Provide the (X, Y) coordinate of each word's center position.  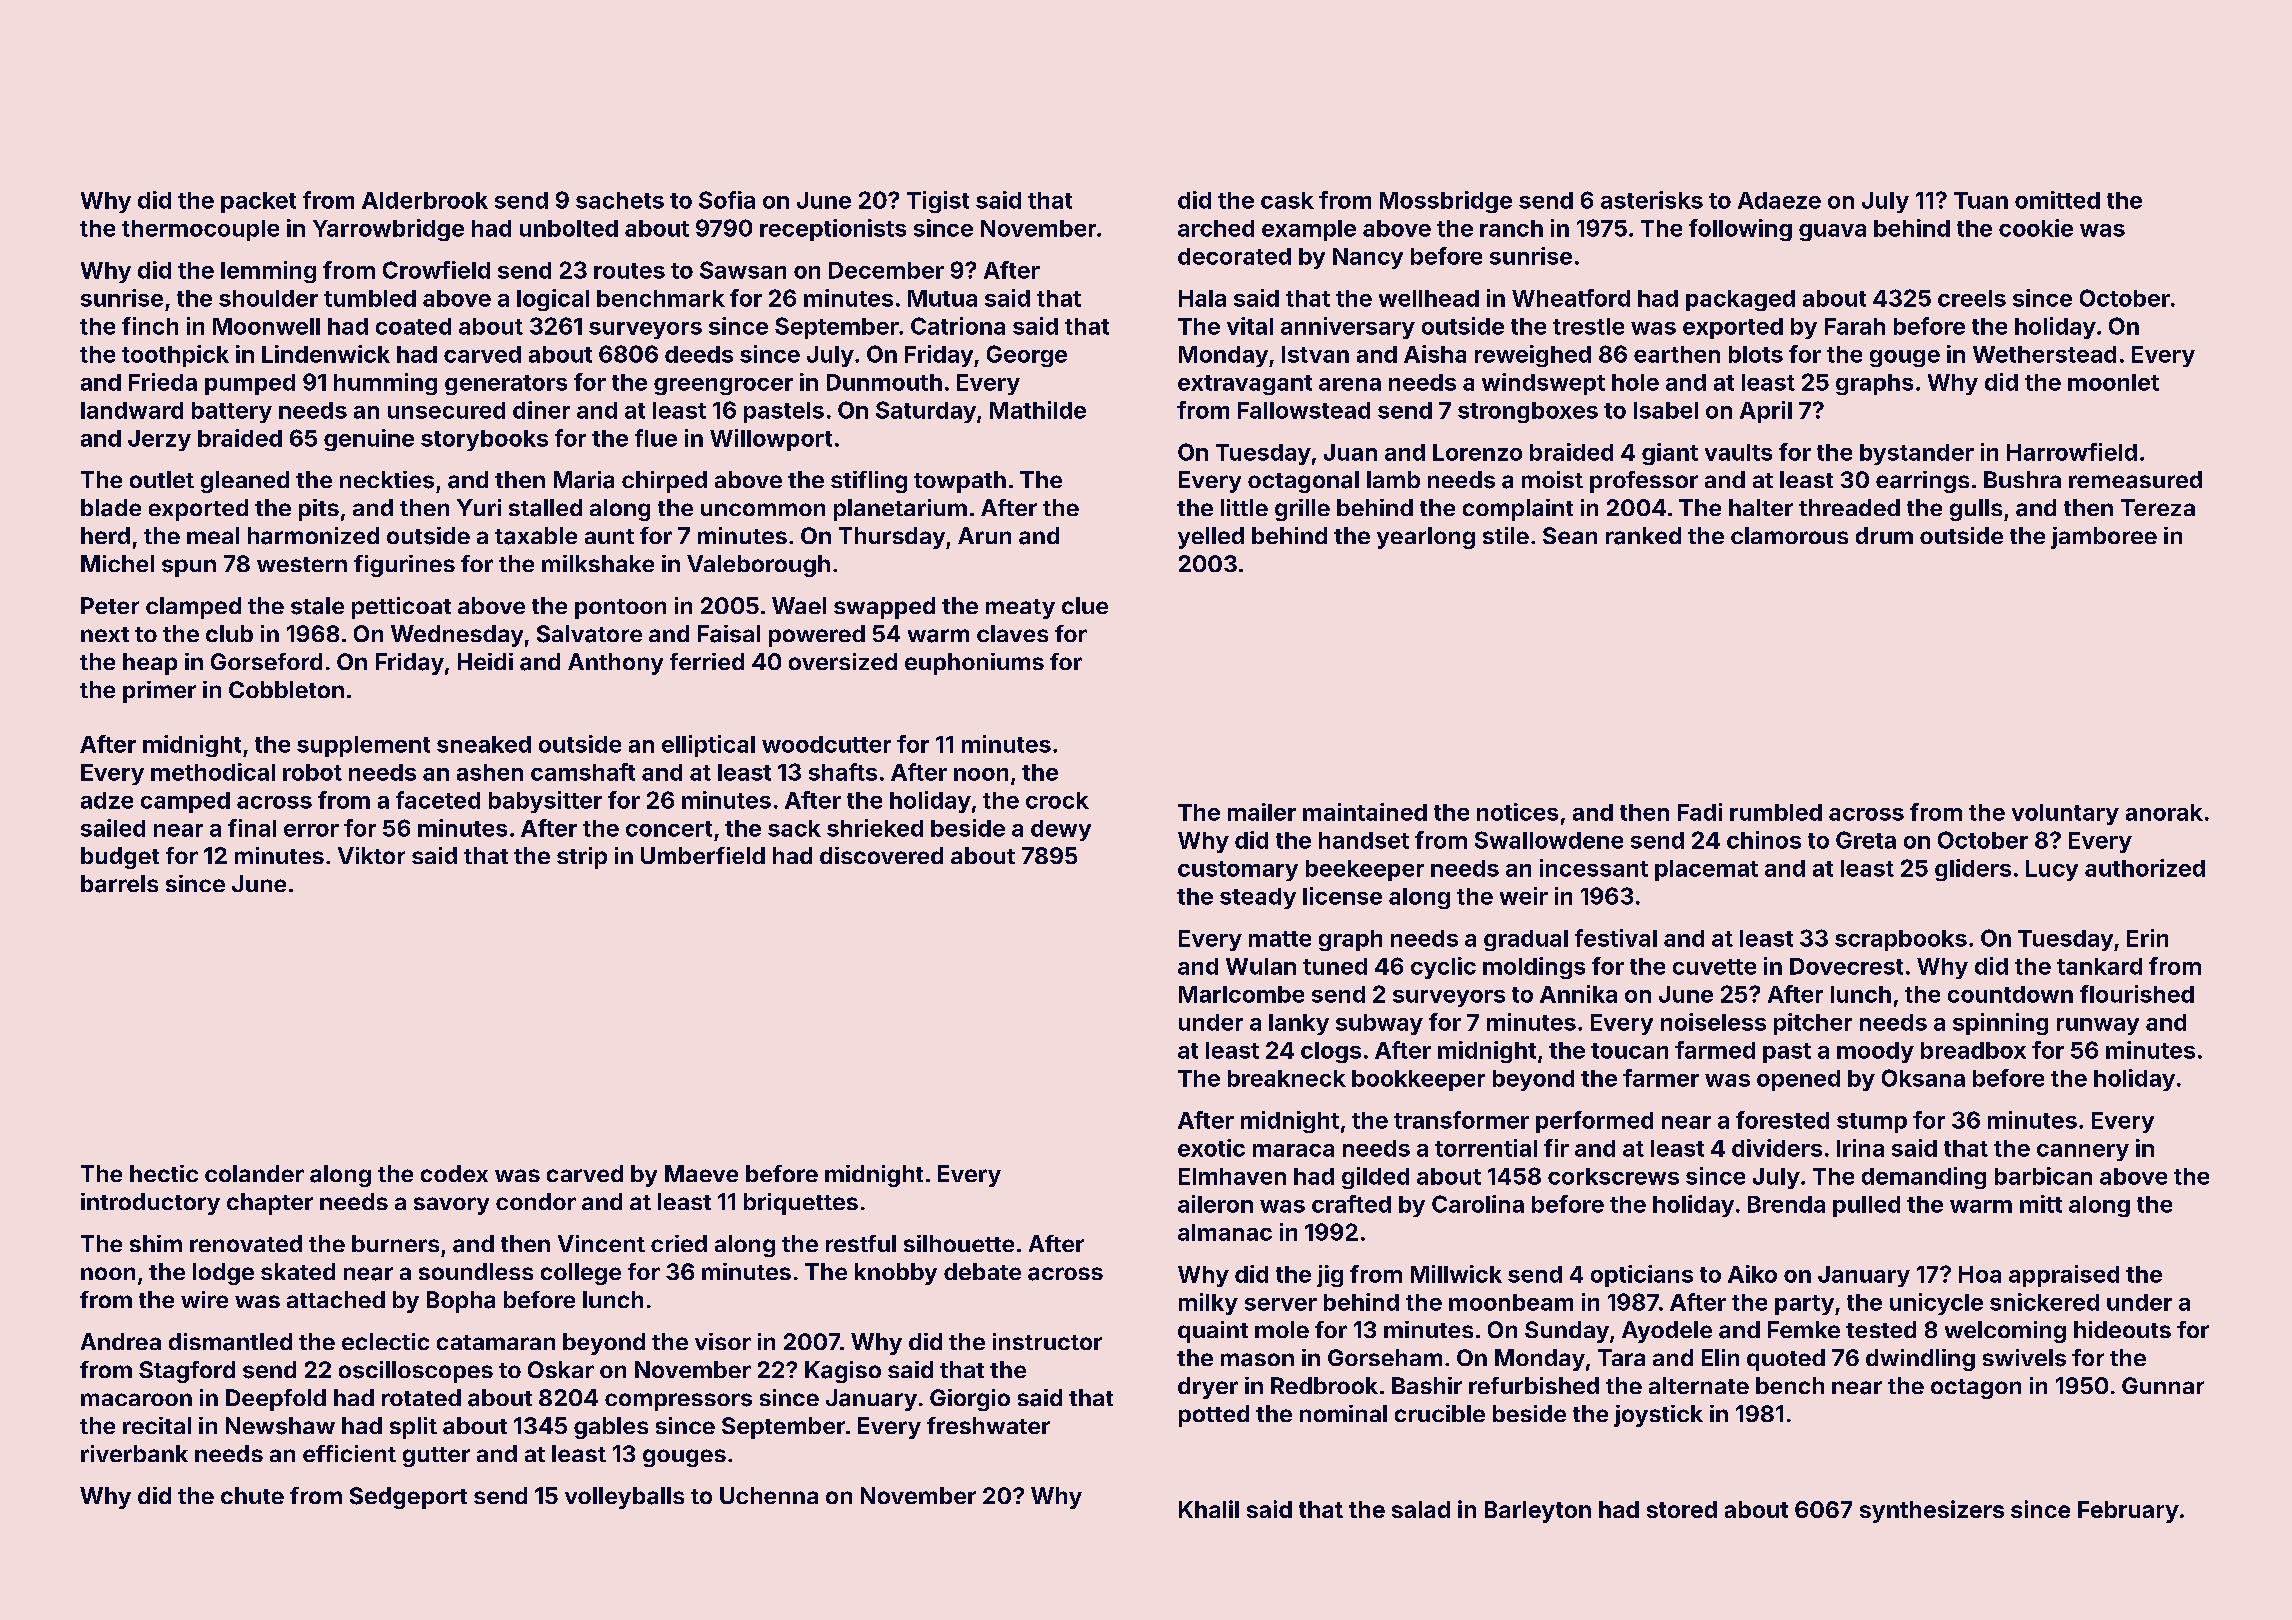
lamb (1393, 479)
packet (258, 202)
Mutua (942, 298)
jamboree (2104, 538)
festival (1616, 938)
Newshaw (280, 1426)
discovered (881, 855)
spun (189, 568)
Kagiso (843, 1372)
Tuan (1981, 200)
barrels (119, 884)
